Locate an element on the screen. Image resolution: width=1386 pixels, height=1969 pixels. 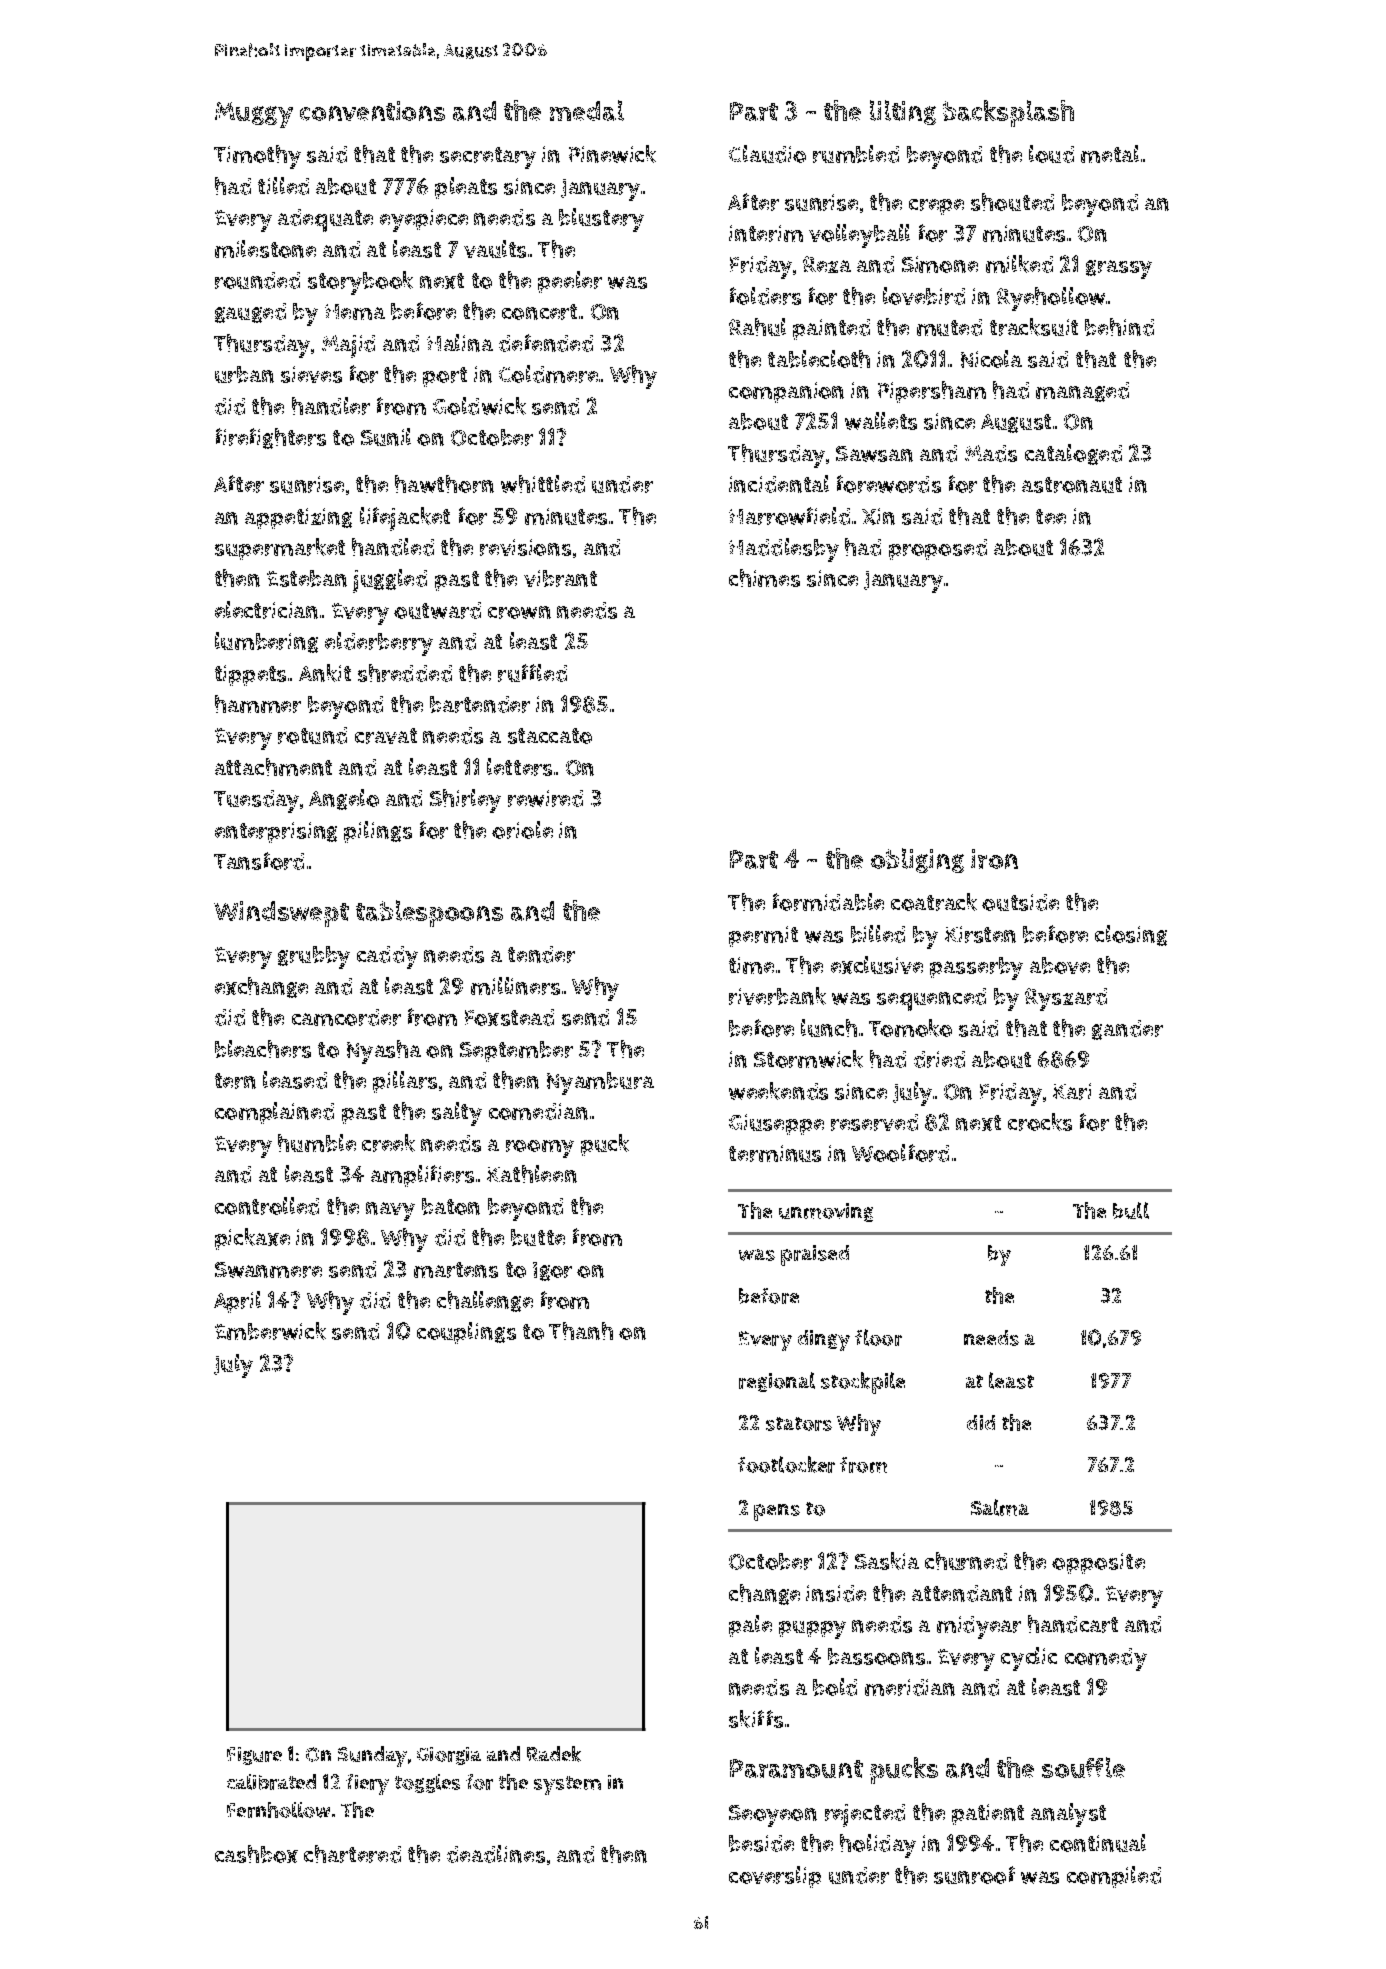
coverslip is located at coordinates (775, 1877).
